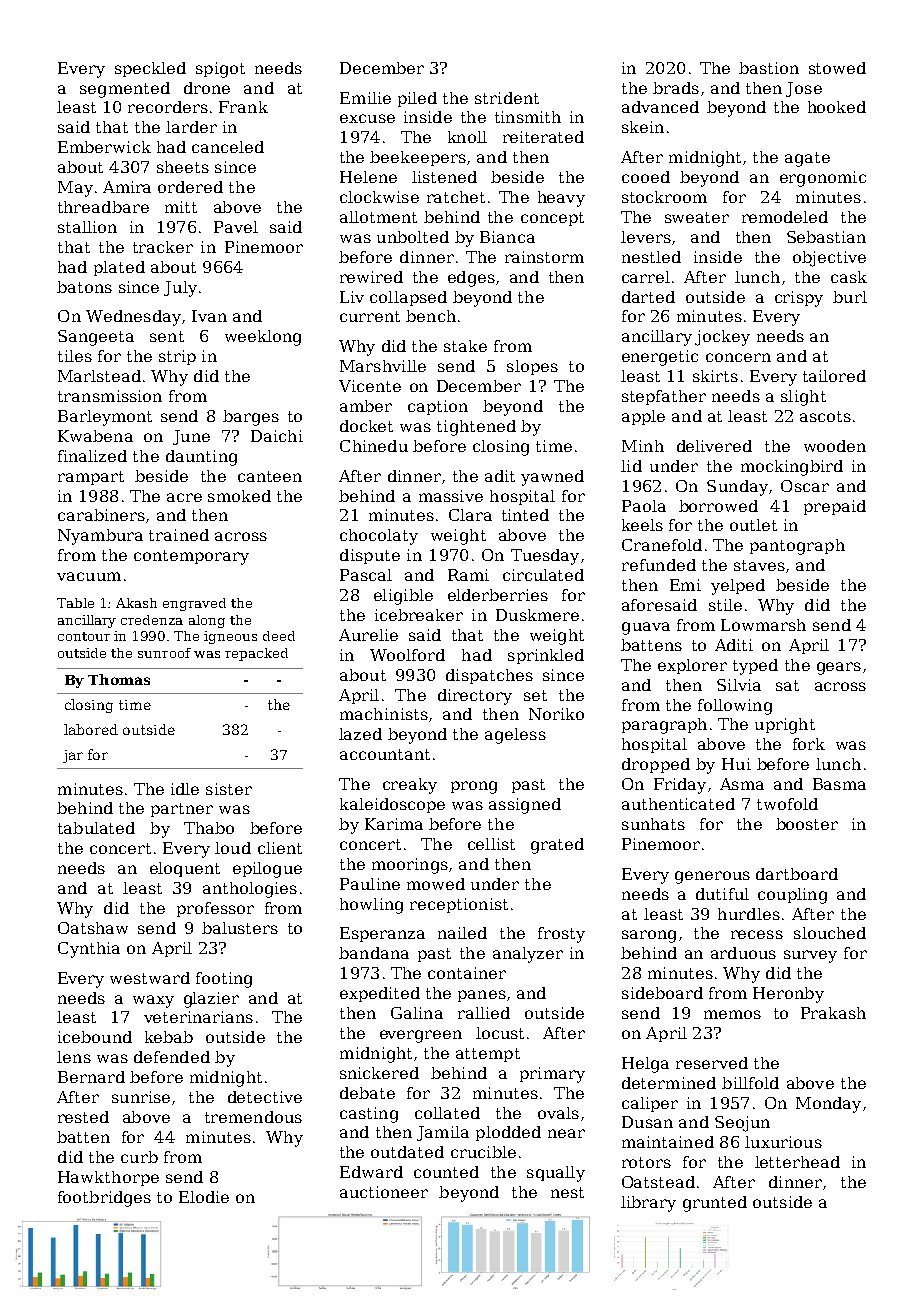 The height and width of the document is (1308, 924). I want to click on twofold, so click(787, 804).
